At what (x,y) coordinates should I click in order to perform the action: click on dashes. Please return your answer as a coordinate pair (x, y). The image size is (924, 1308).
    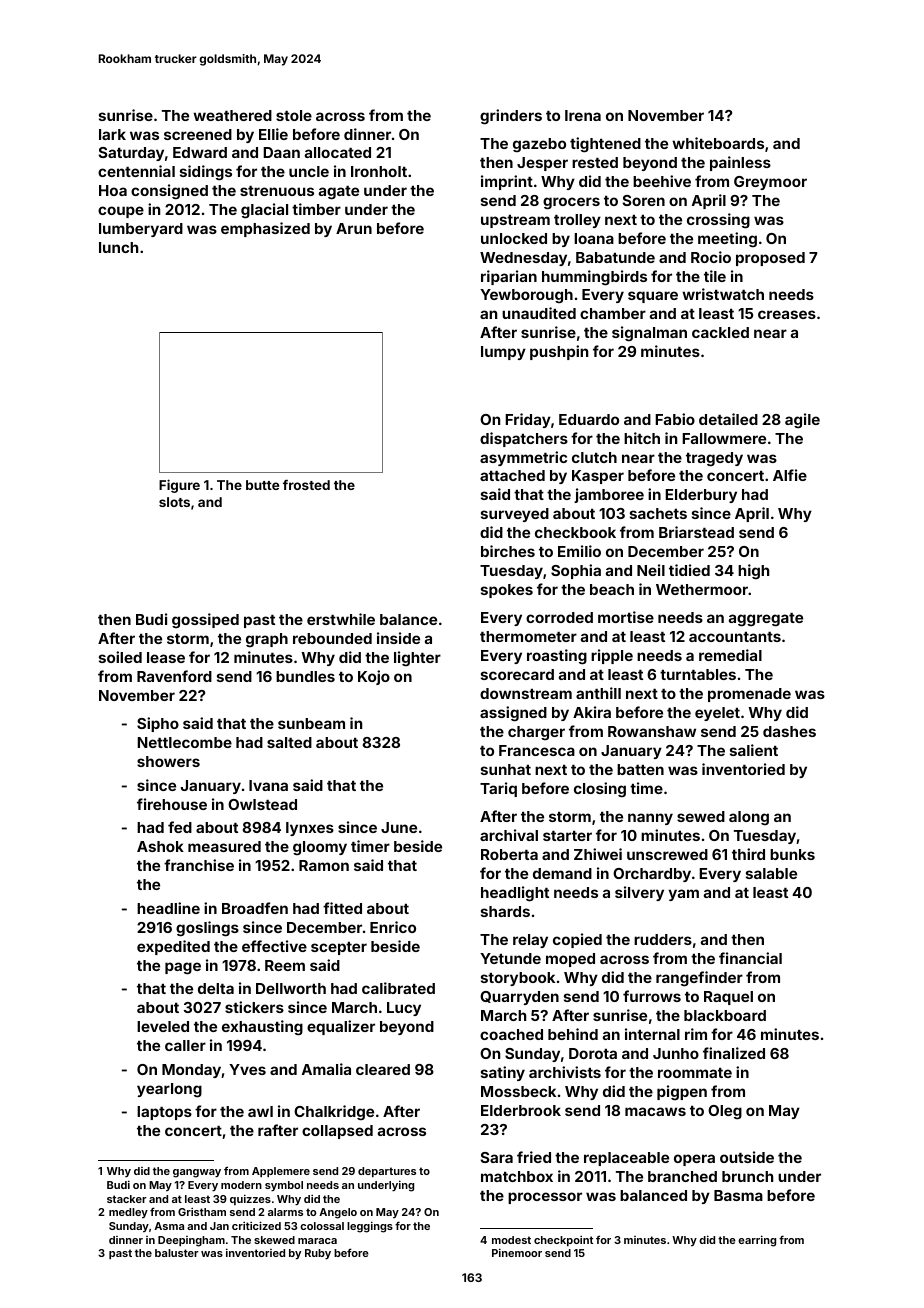
    Looking at the image, I should click on (789, 731).
